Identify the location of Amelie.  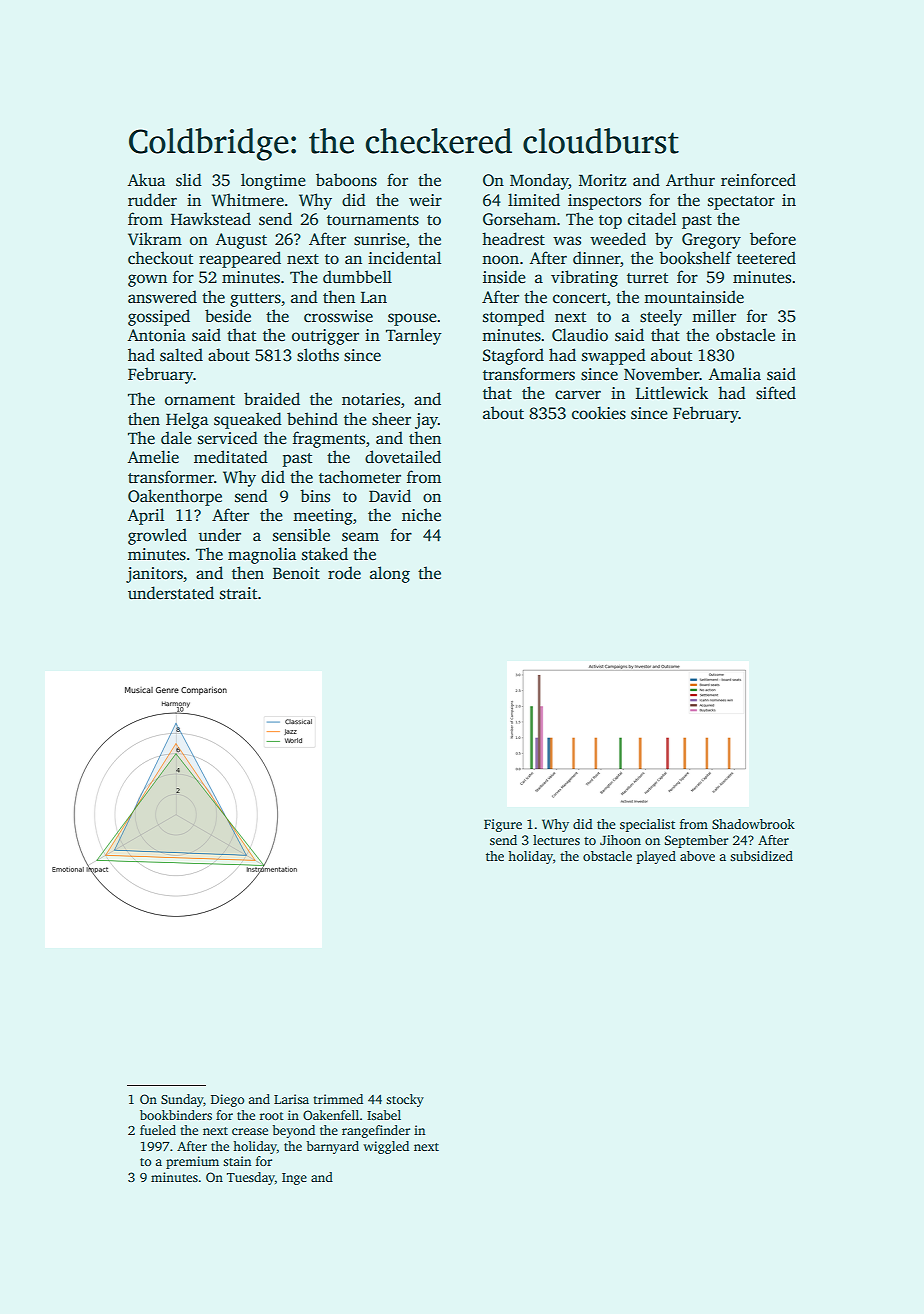
(153, 457).
